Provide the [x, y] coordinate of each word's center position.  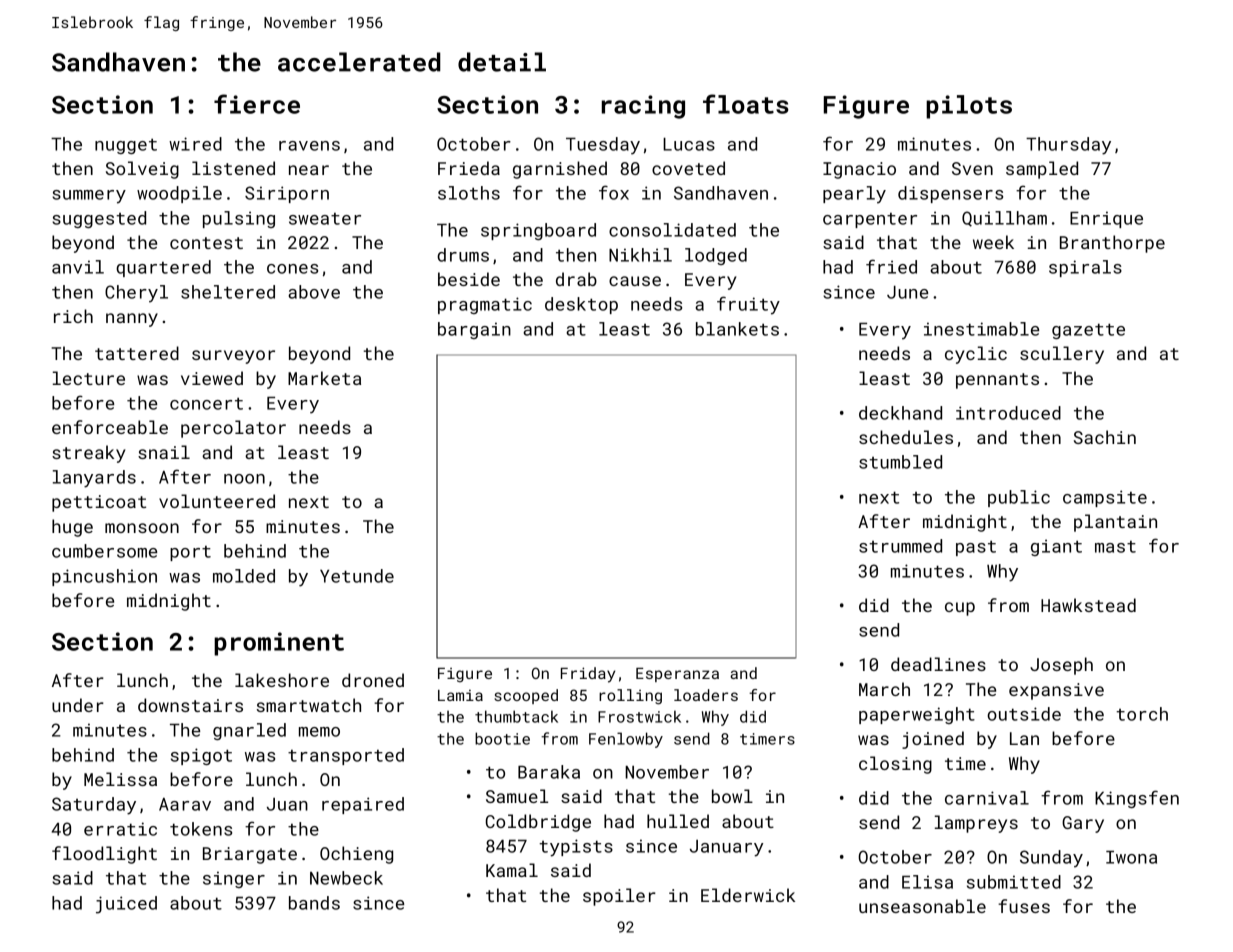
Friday [588, 675]
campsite [1105, 498]
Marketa [324, 378]
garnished [560, 170]
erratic [120, 829]
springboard [538, 231]
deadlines [938, 664]
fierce [257, 104]
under [78, 705]
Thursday [1068, 146]
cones [292, 269]
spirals [1085, 268]
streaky [88, 454]
